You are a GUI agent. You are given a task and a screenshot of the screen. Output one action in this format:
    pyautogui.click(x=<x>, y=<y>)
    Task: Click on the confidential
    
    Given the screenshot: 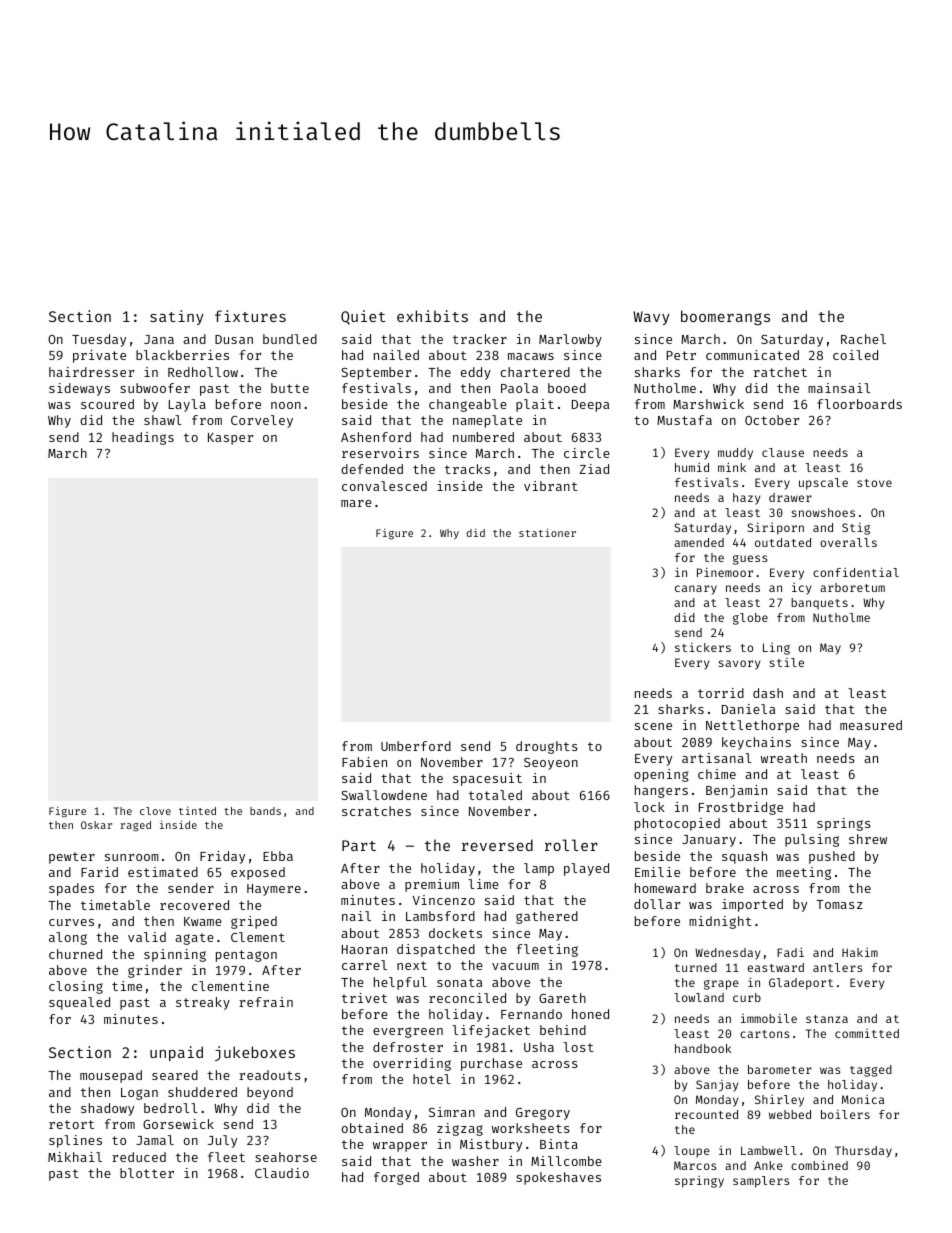 What is the action you would take?
    pyautogui.click(x=856, y=572)
